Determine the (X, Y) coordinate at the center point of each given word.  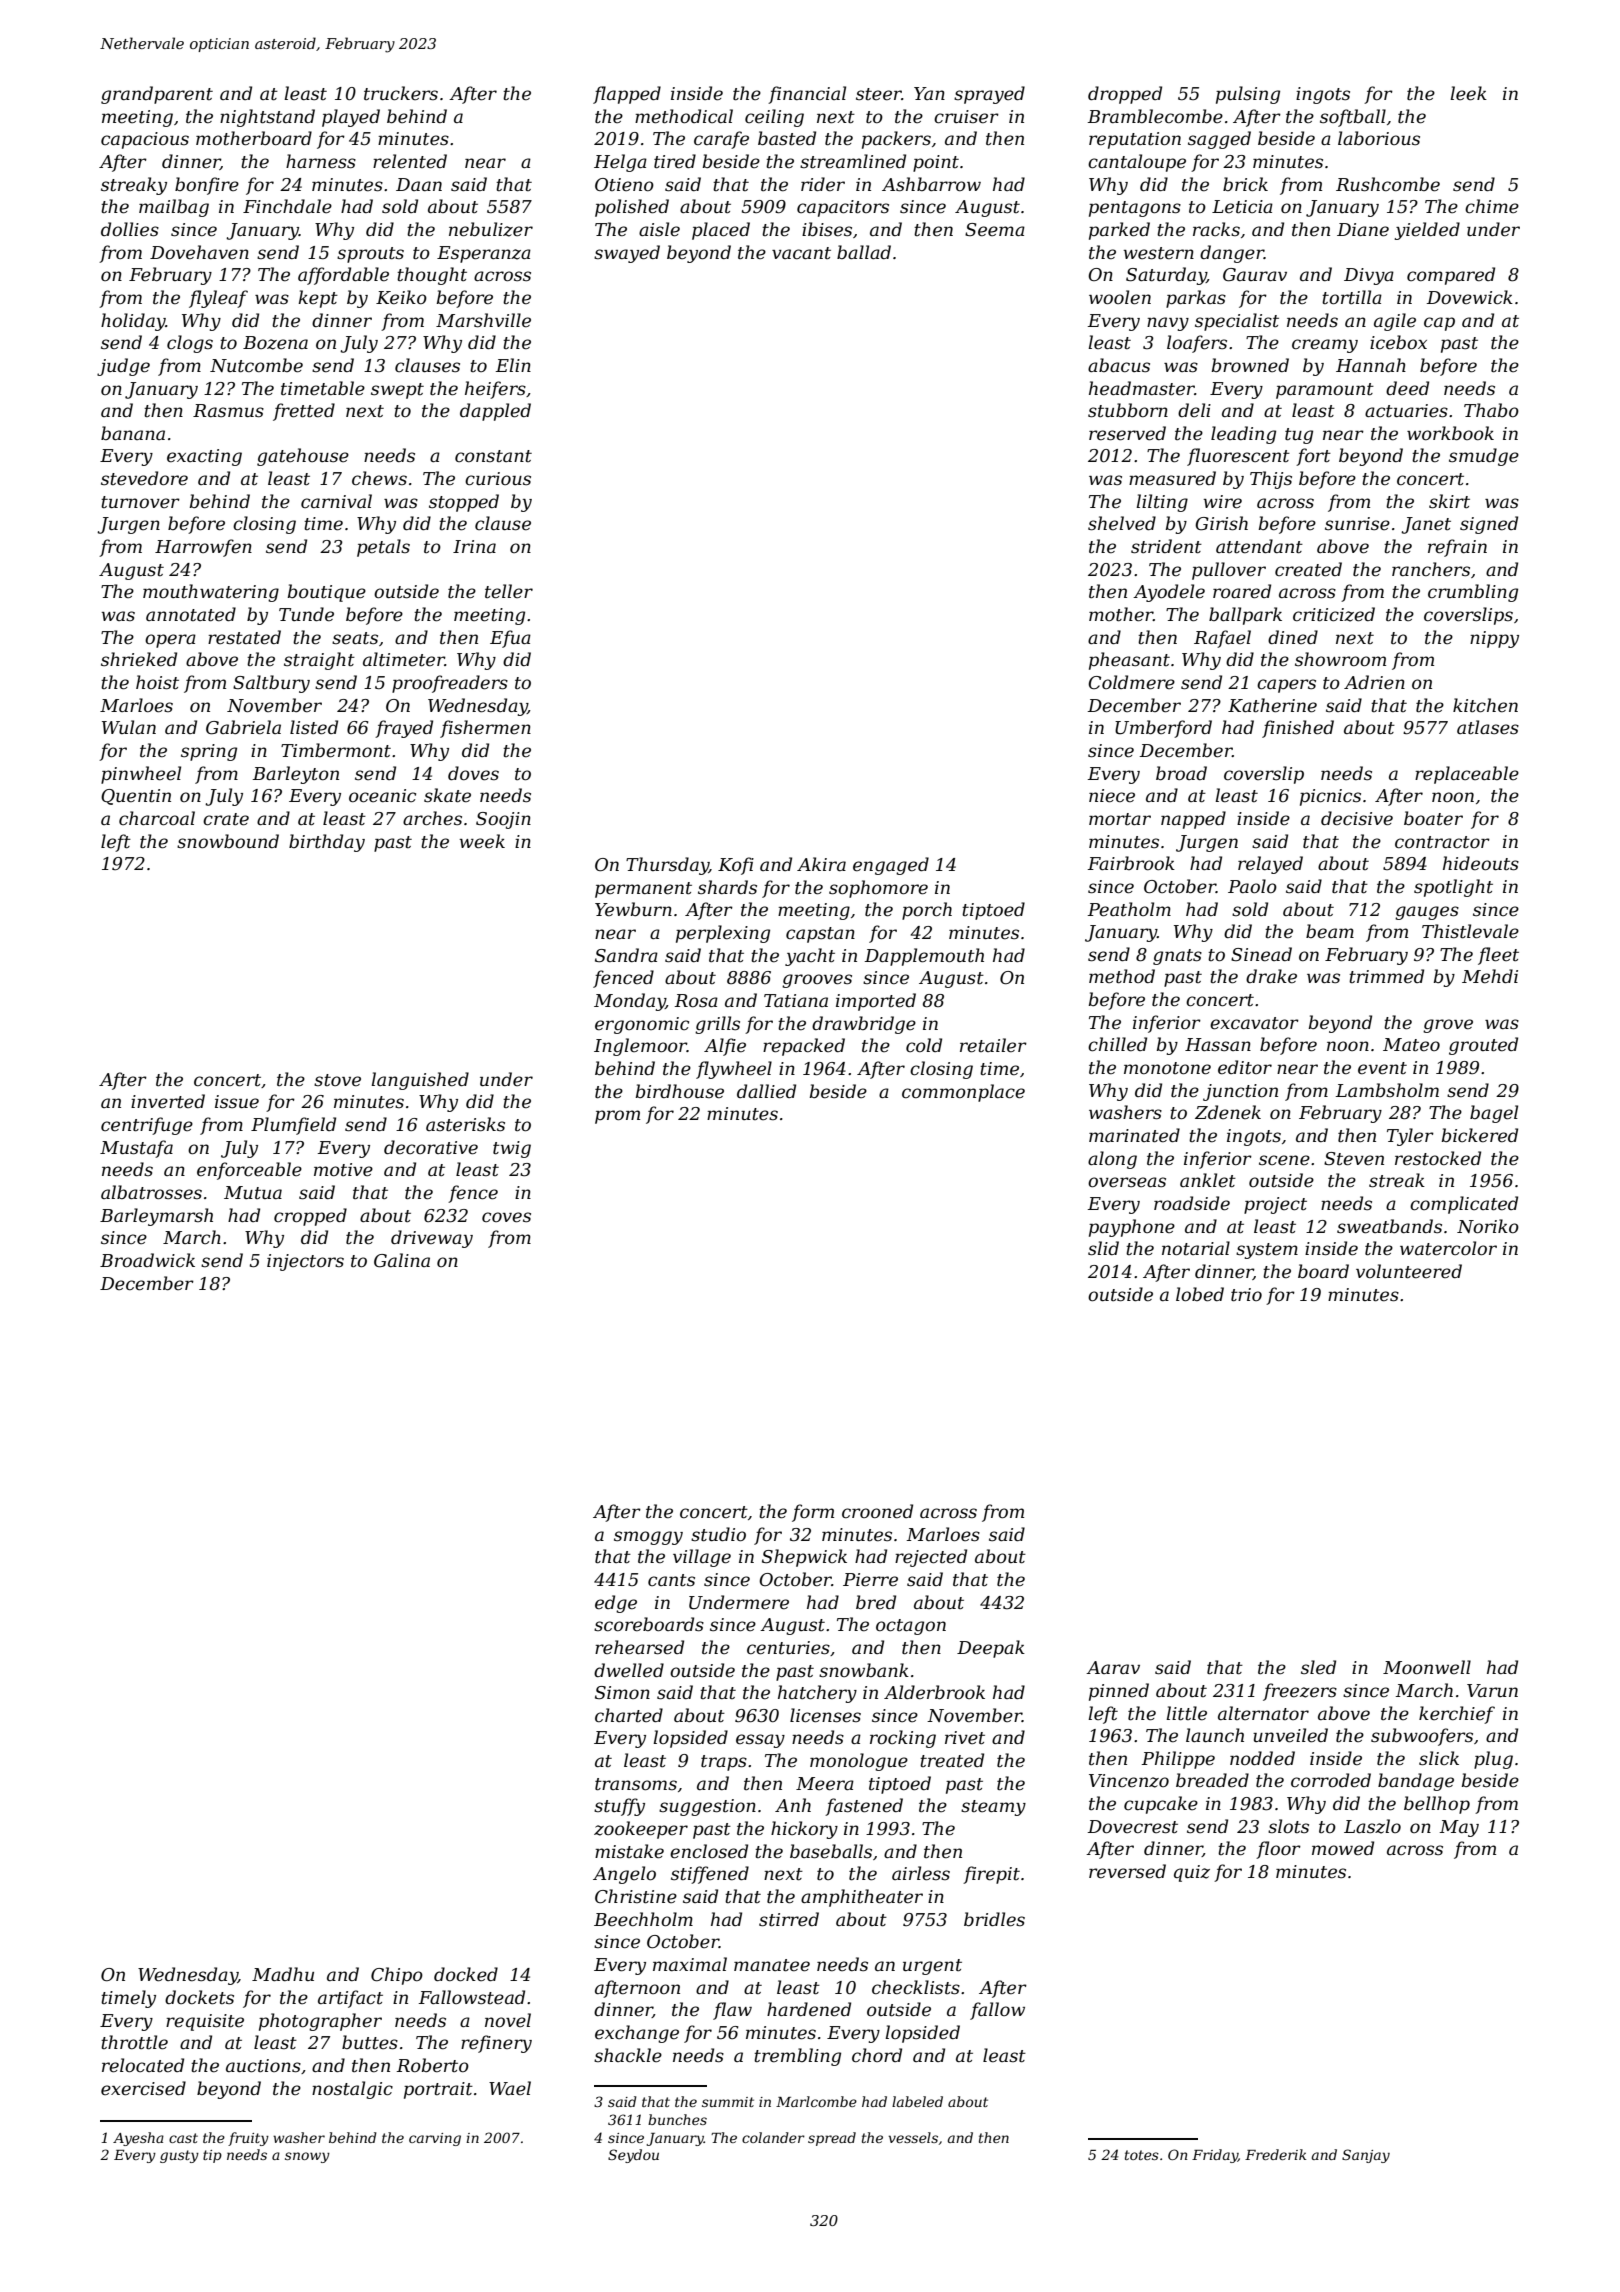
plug (1493, 1760)
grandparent (157, 95)
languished (420, 1081)
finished (1298, 729)
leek (1468, 93)
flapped (627, 95)
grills (717, 1025)
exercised (143, 2088)
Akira (821, 864)
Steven (1354, 1159)
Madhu (283, 1974)
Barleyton (295, 775)
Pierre (870, 1580)
